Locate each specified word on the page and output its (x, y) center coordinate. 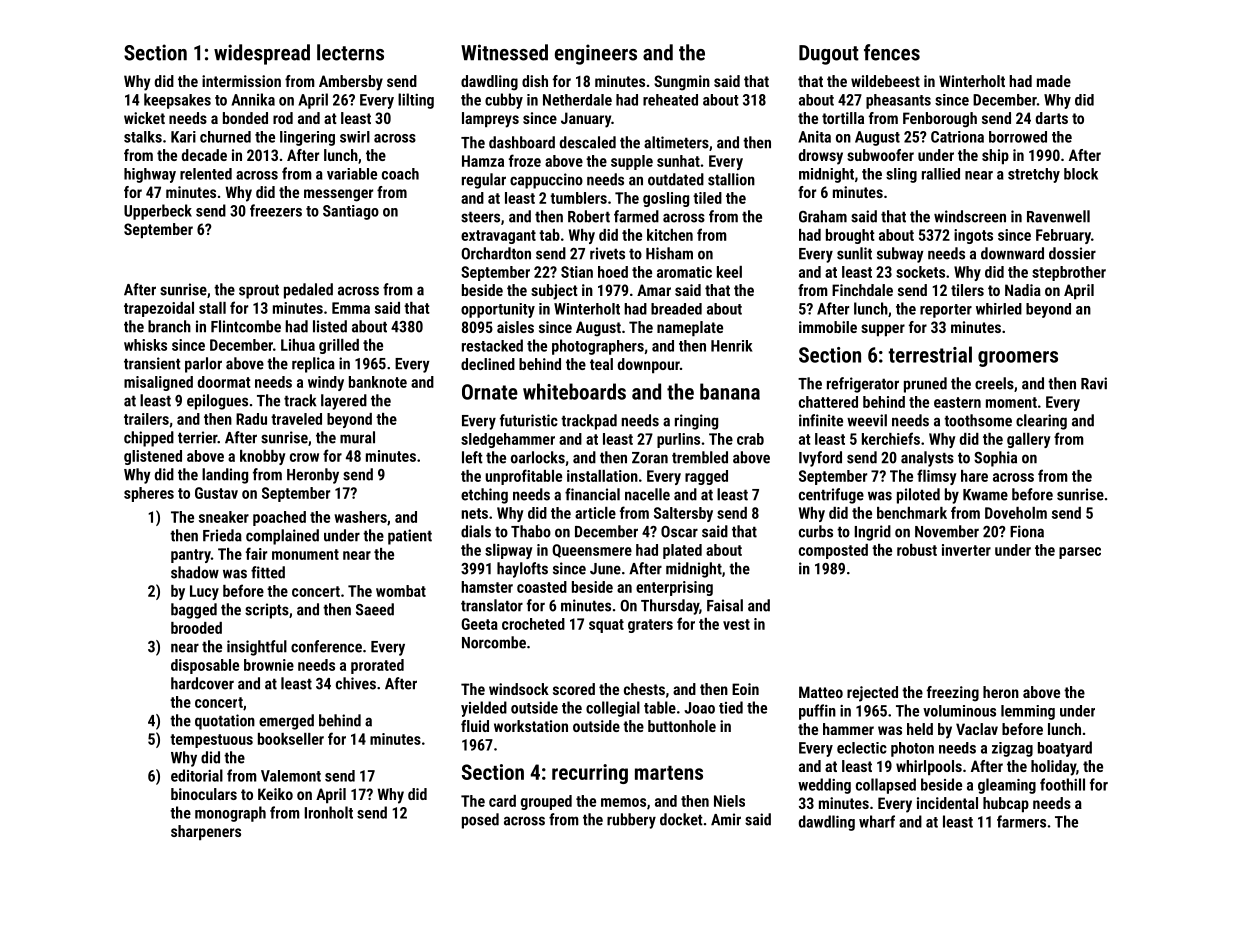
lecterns (350, 52)
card (502, 801)
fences (892, 52)
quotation (225, 722)
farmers (1021, 821)
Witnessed (504, 52)
